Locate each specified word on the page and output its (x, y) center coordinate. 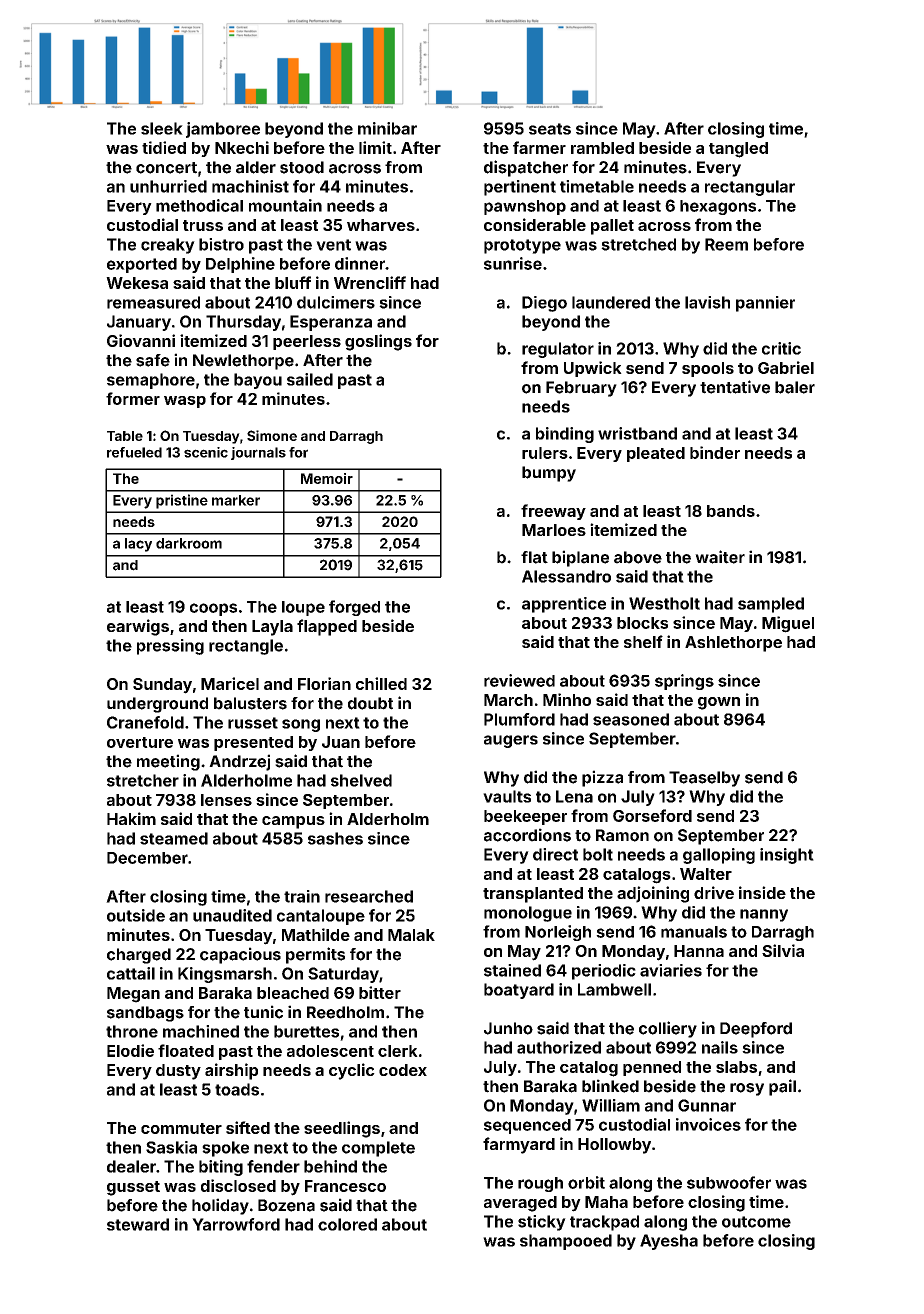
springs (684, 682)
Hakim (131, 818)
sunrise (513, 263)
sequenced (527, 1126)
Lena (574, 796)
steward (138, 1224)
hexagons (718, 207)
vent (333, 245)
